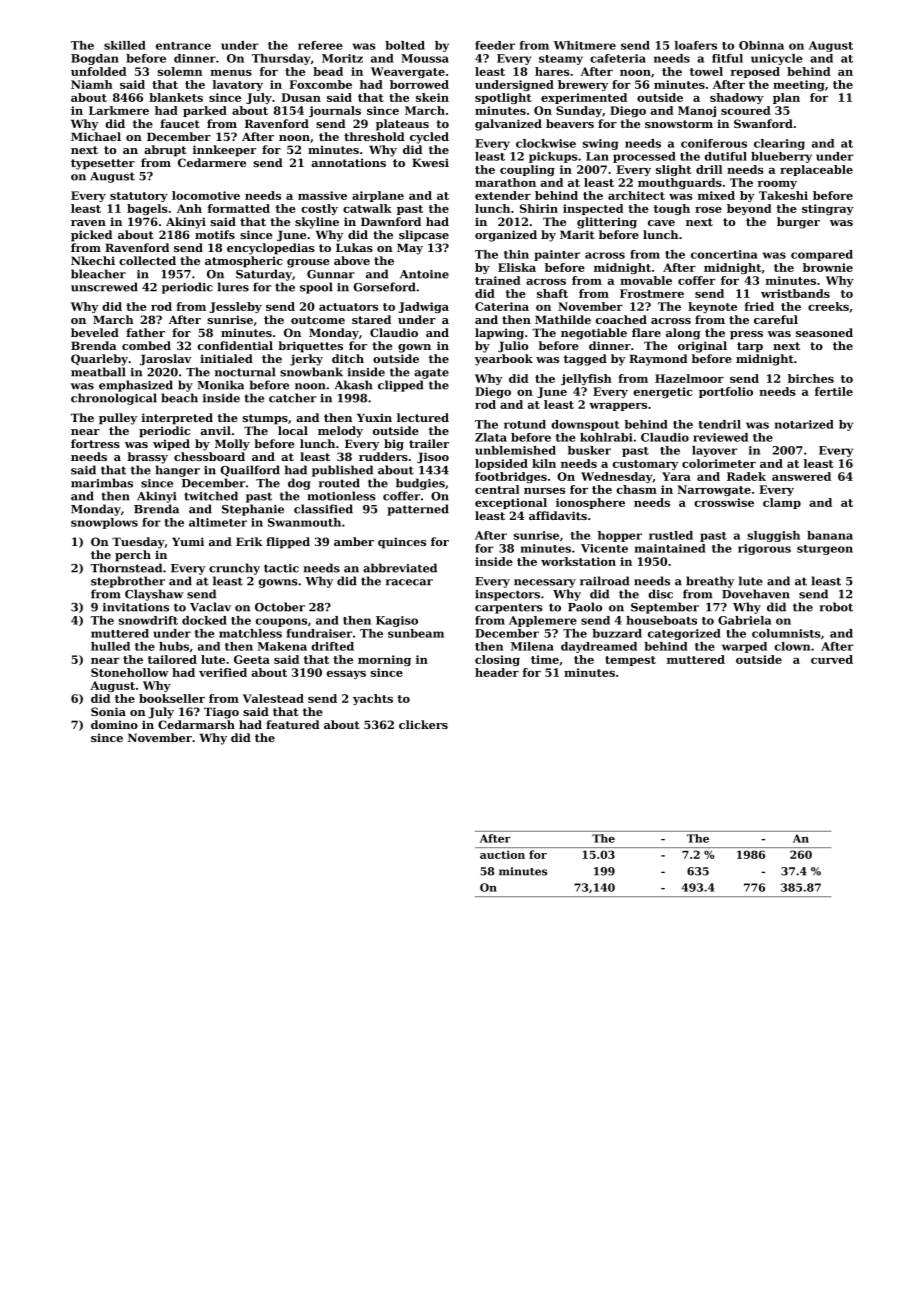 The width and height of the screenshot is (924, 1308). Describe the element at coordinates (114, 724) in the screenshot. I see `domino` at that location.
